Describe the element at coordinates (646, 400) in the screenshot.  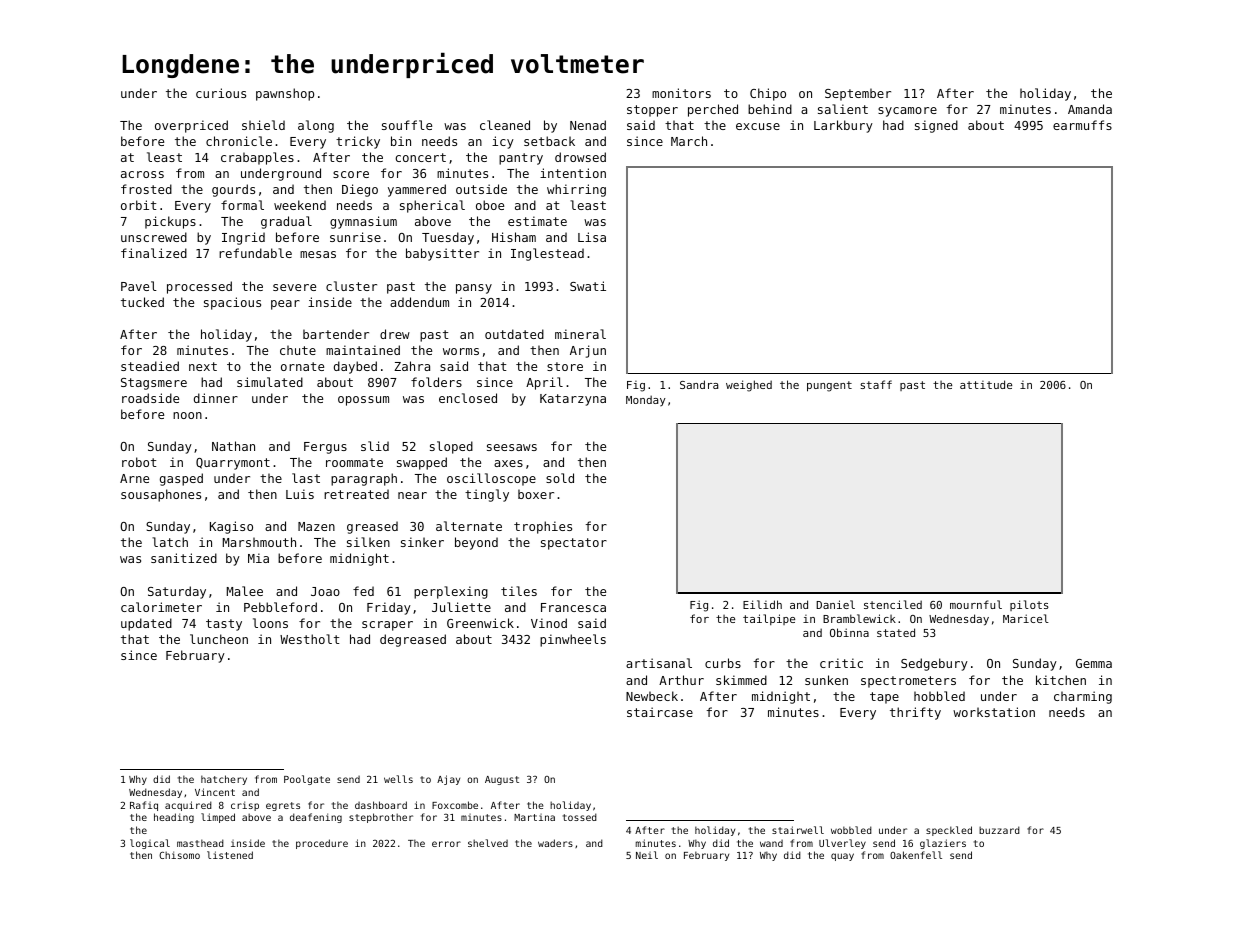
I see `Monday` at that location.
